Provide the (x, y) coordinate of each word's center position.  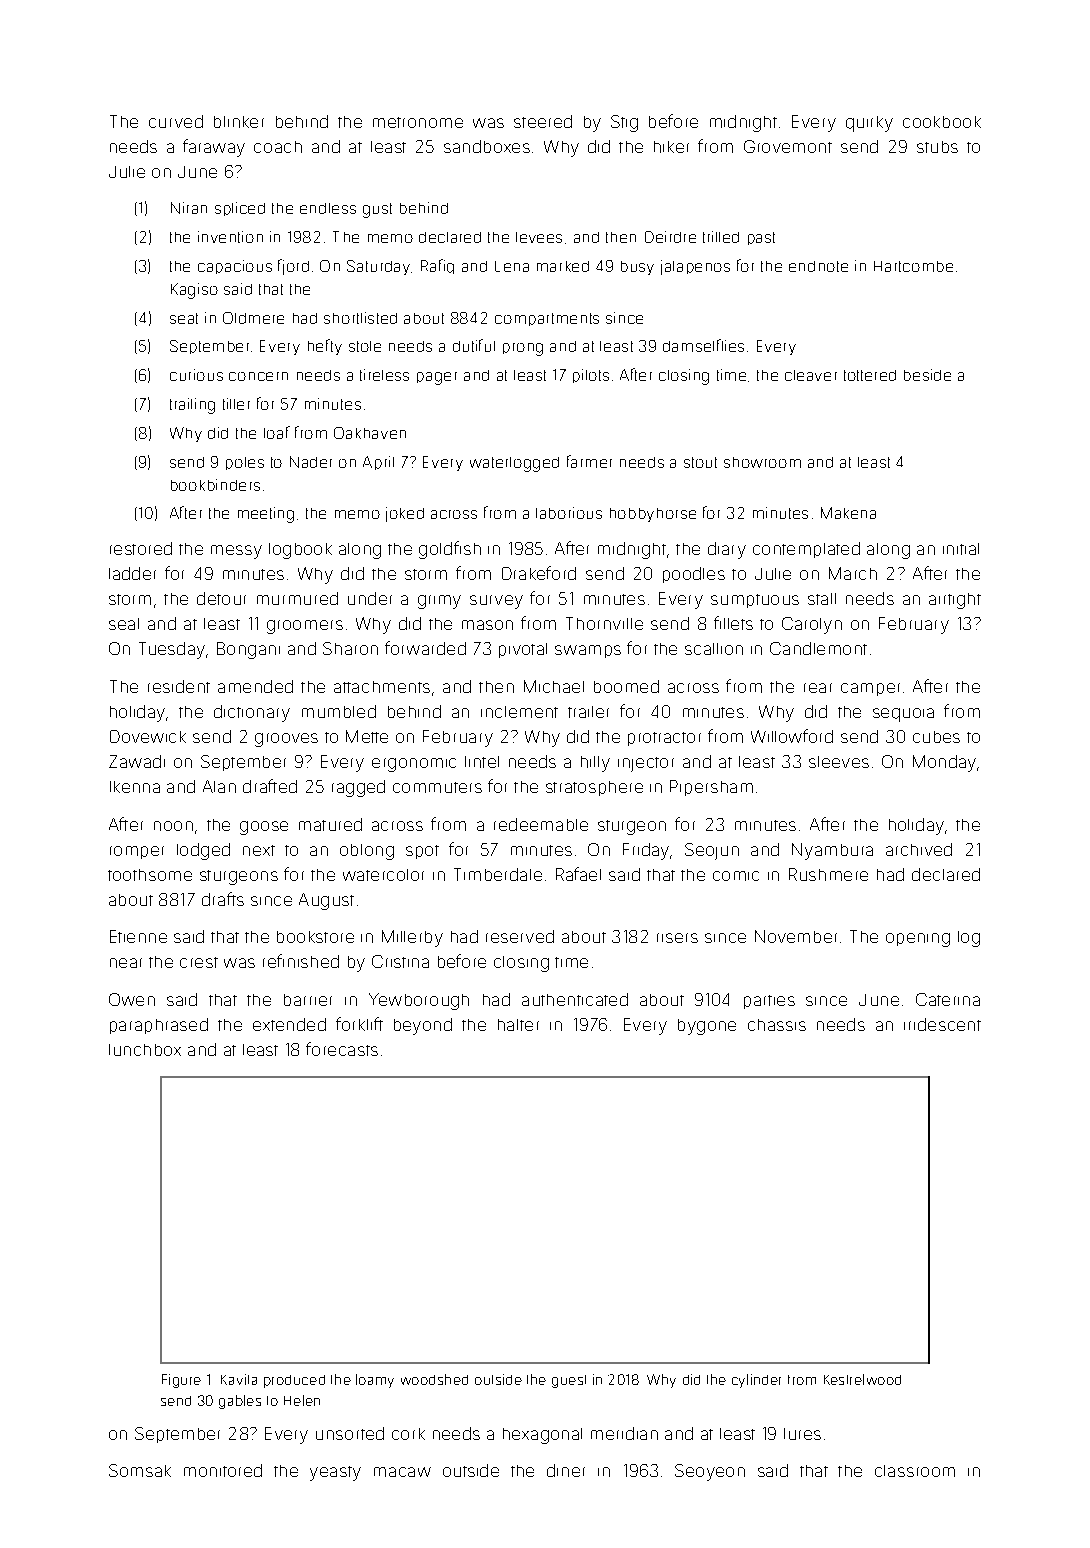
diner (566, 1470)
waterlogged (514, 464)
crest (199, 962)
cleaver (811, 375)
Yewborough (419, 1001)
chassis (777, 1025)
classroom (915, 1471)
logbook (300, 551)
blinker (239, 122)
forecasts (342, 1049)
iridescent (942, 1024)
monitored (223, 1470)
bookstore (315, 937)
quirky (869, 124)
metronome (418, 122)
